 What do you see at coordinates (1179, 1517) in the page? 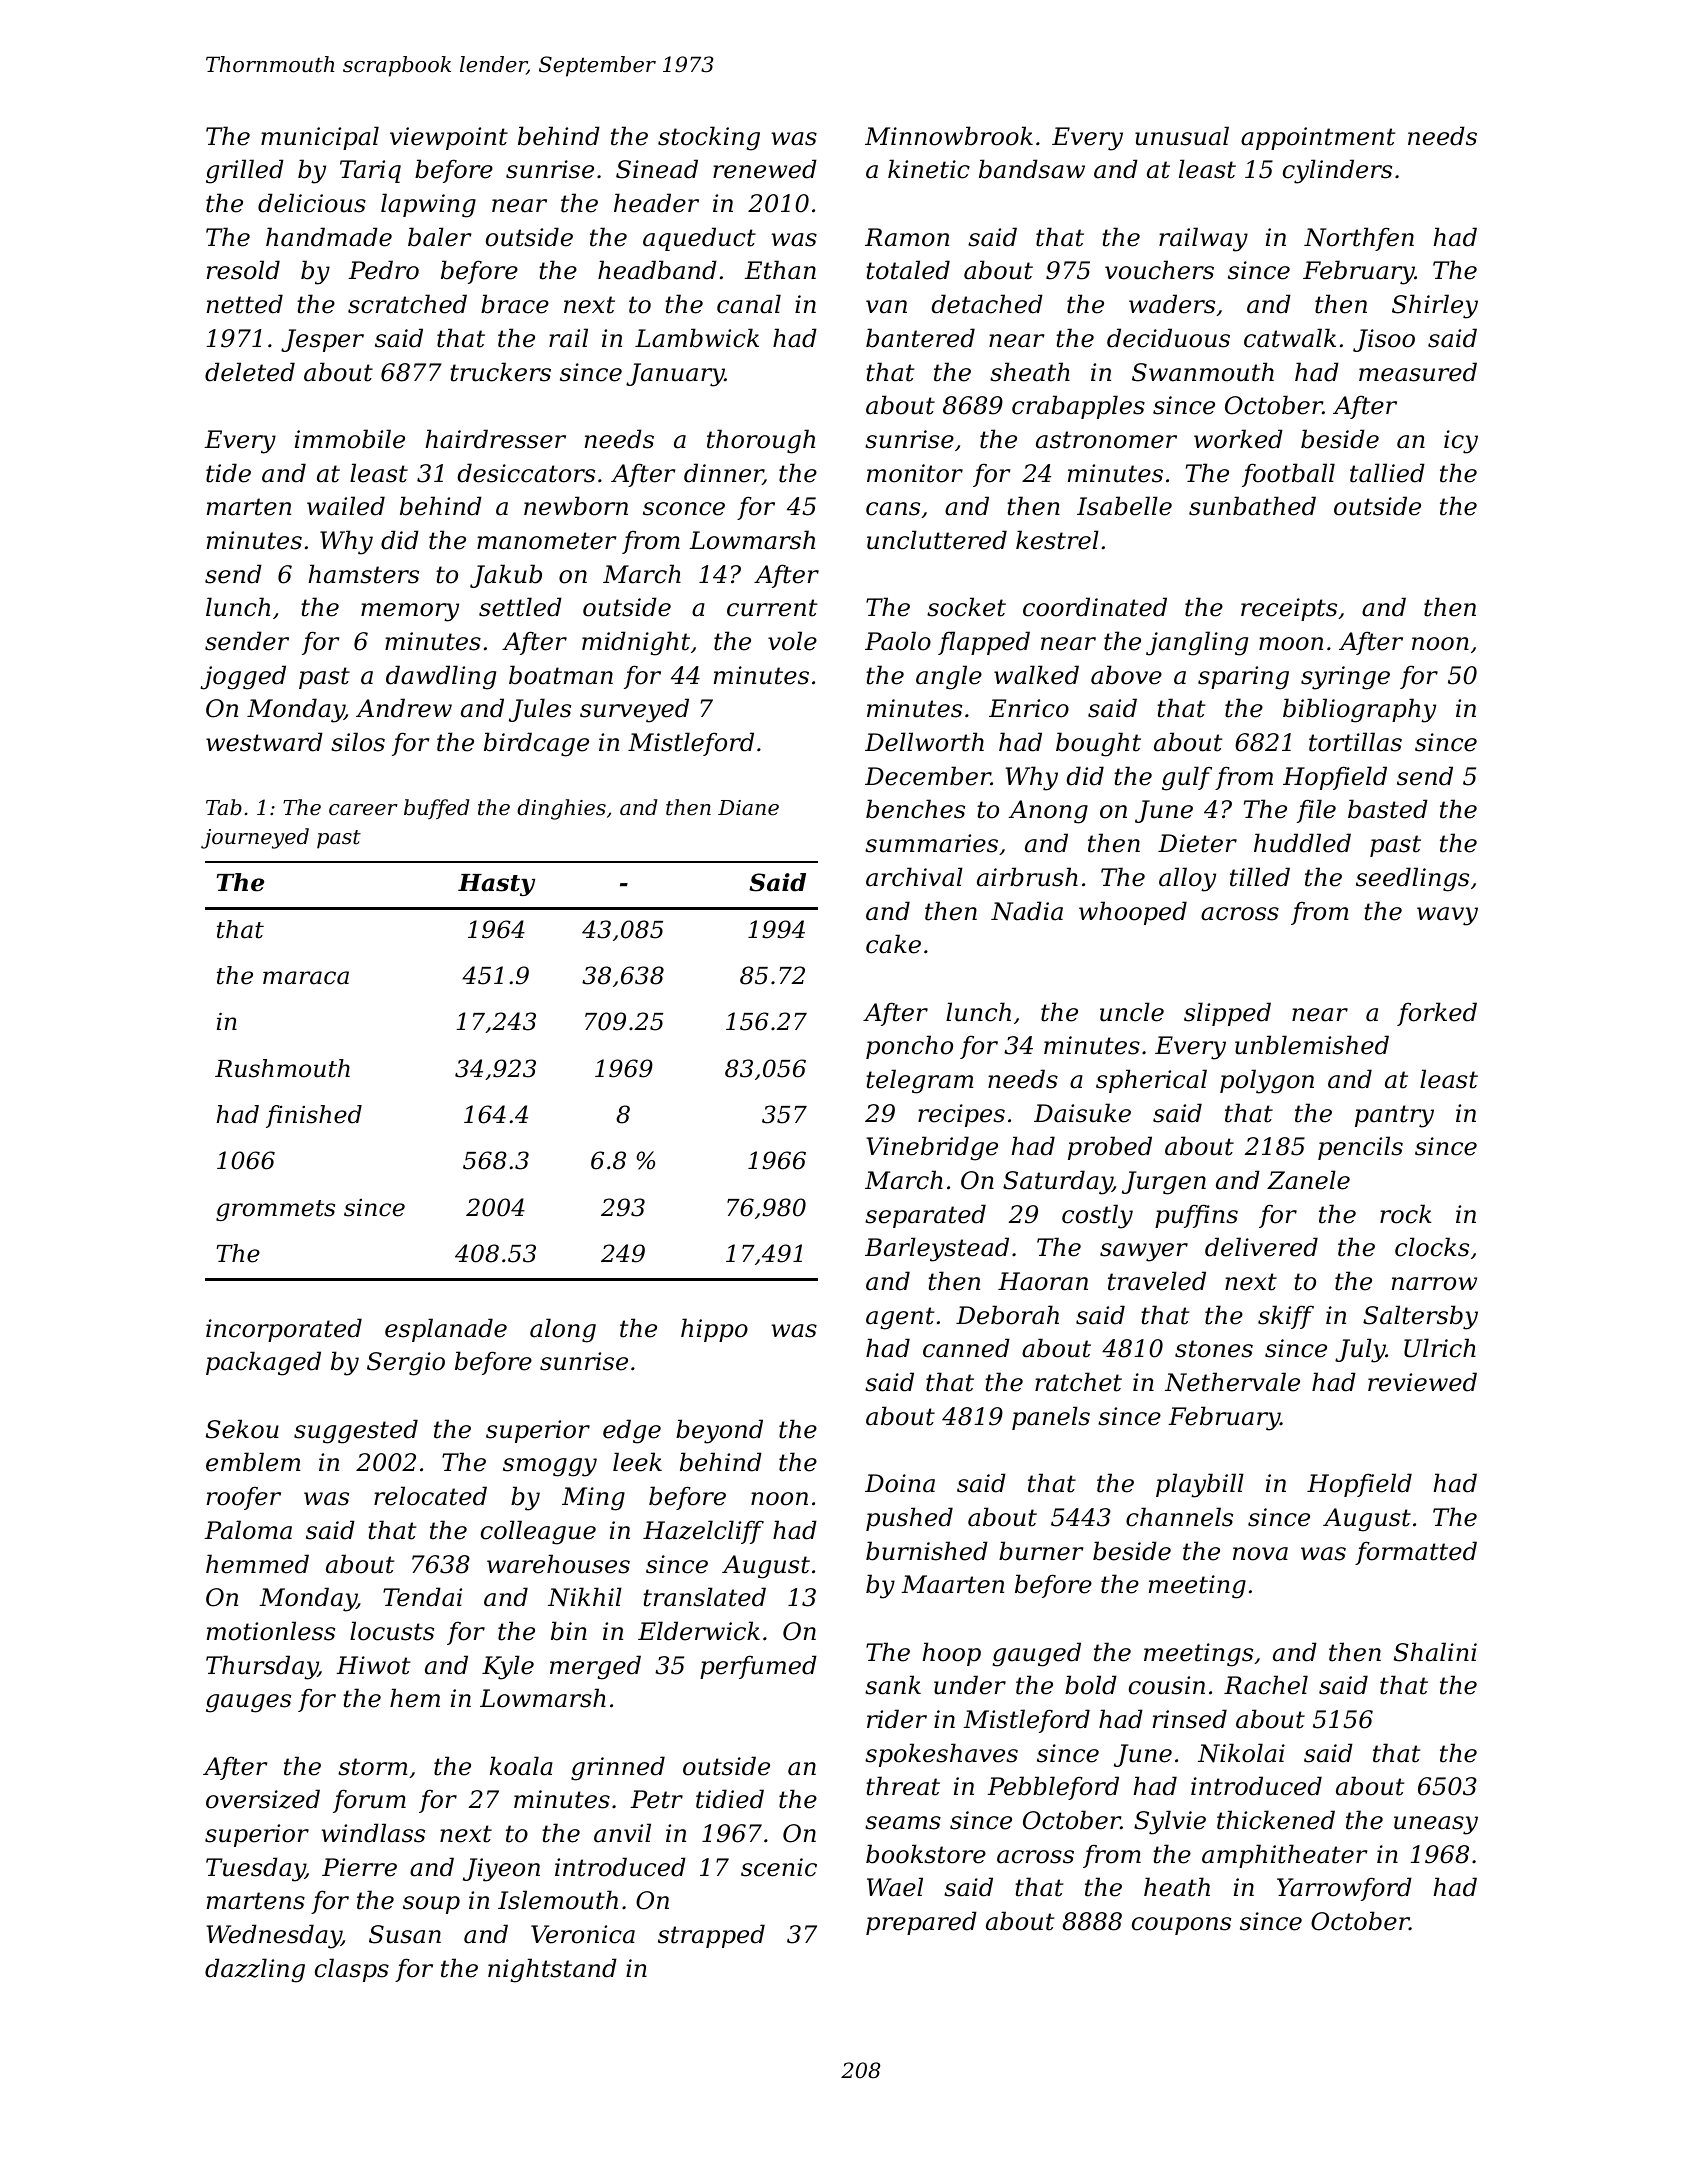
I see `channels` at bounding box center [1179, 1517].
